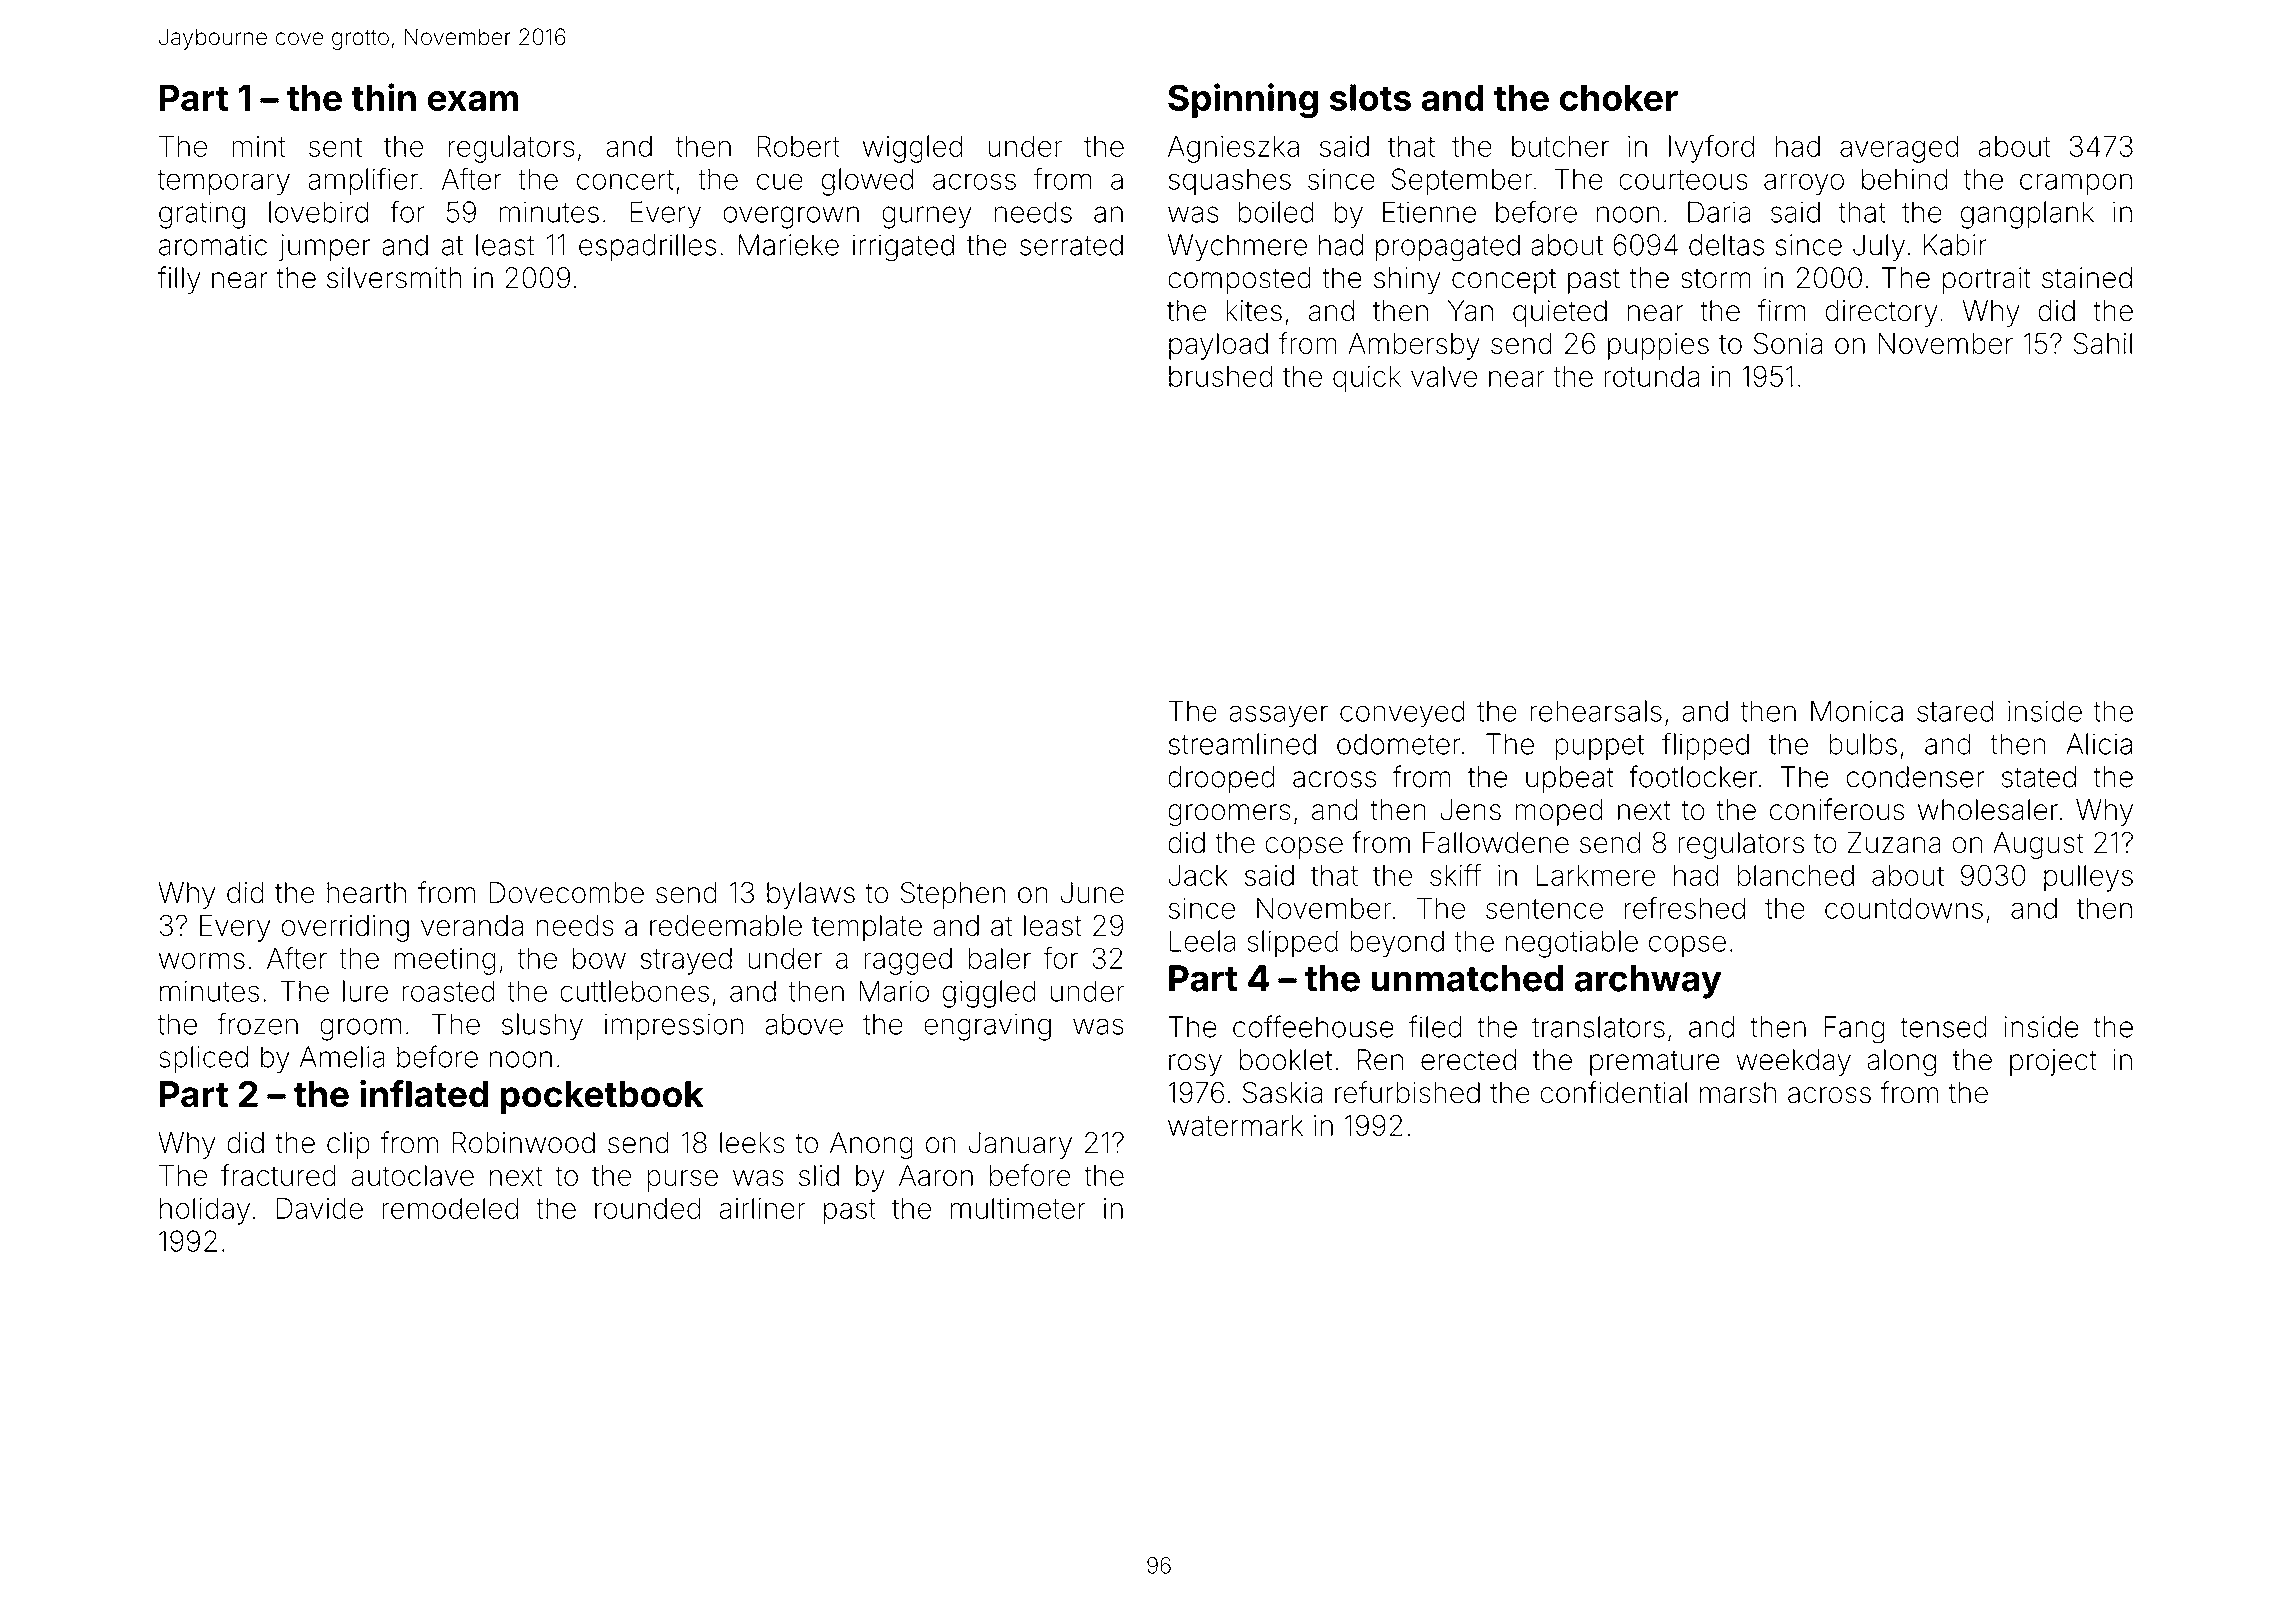 Image resolution: width=2292 pixels, height=1620 pixels. Describe the element at coordinates (1651, 376) in the document. I see `rotunda` at that location.
